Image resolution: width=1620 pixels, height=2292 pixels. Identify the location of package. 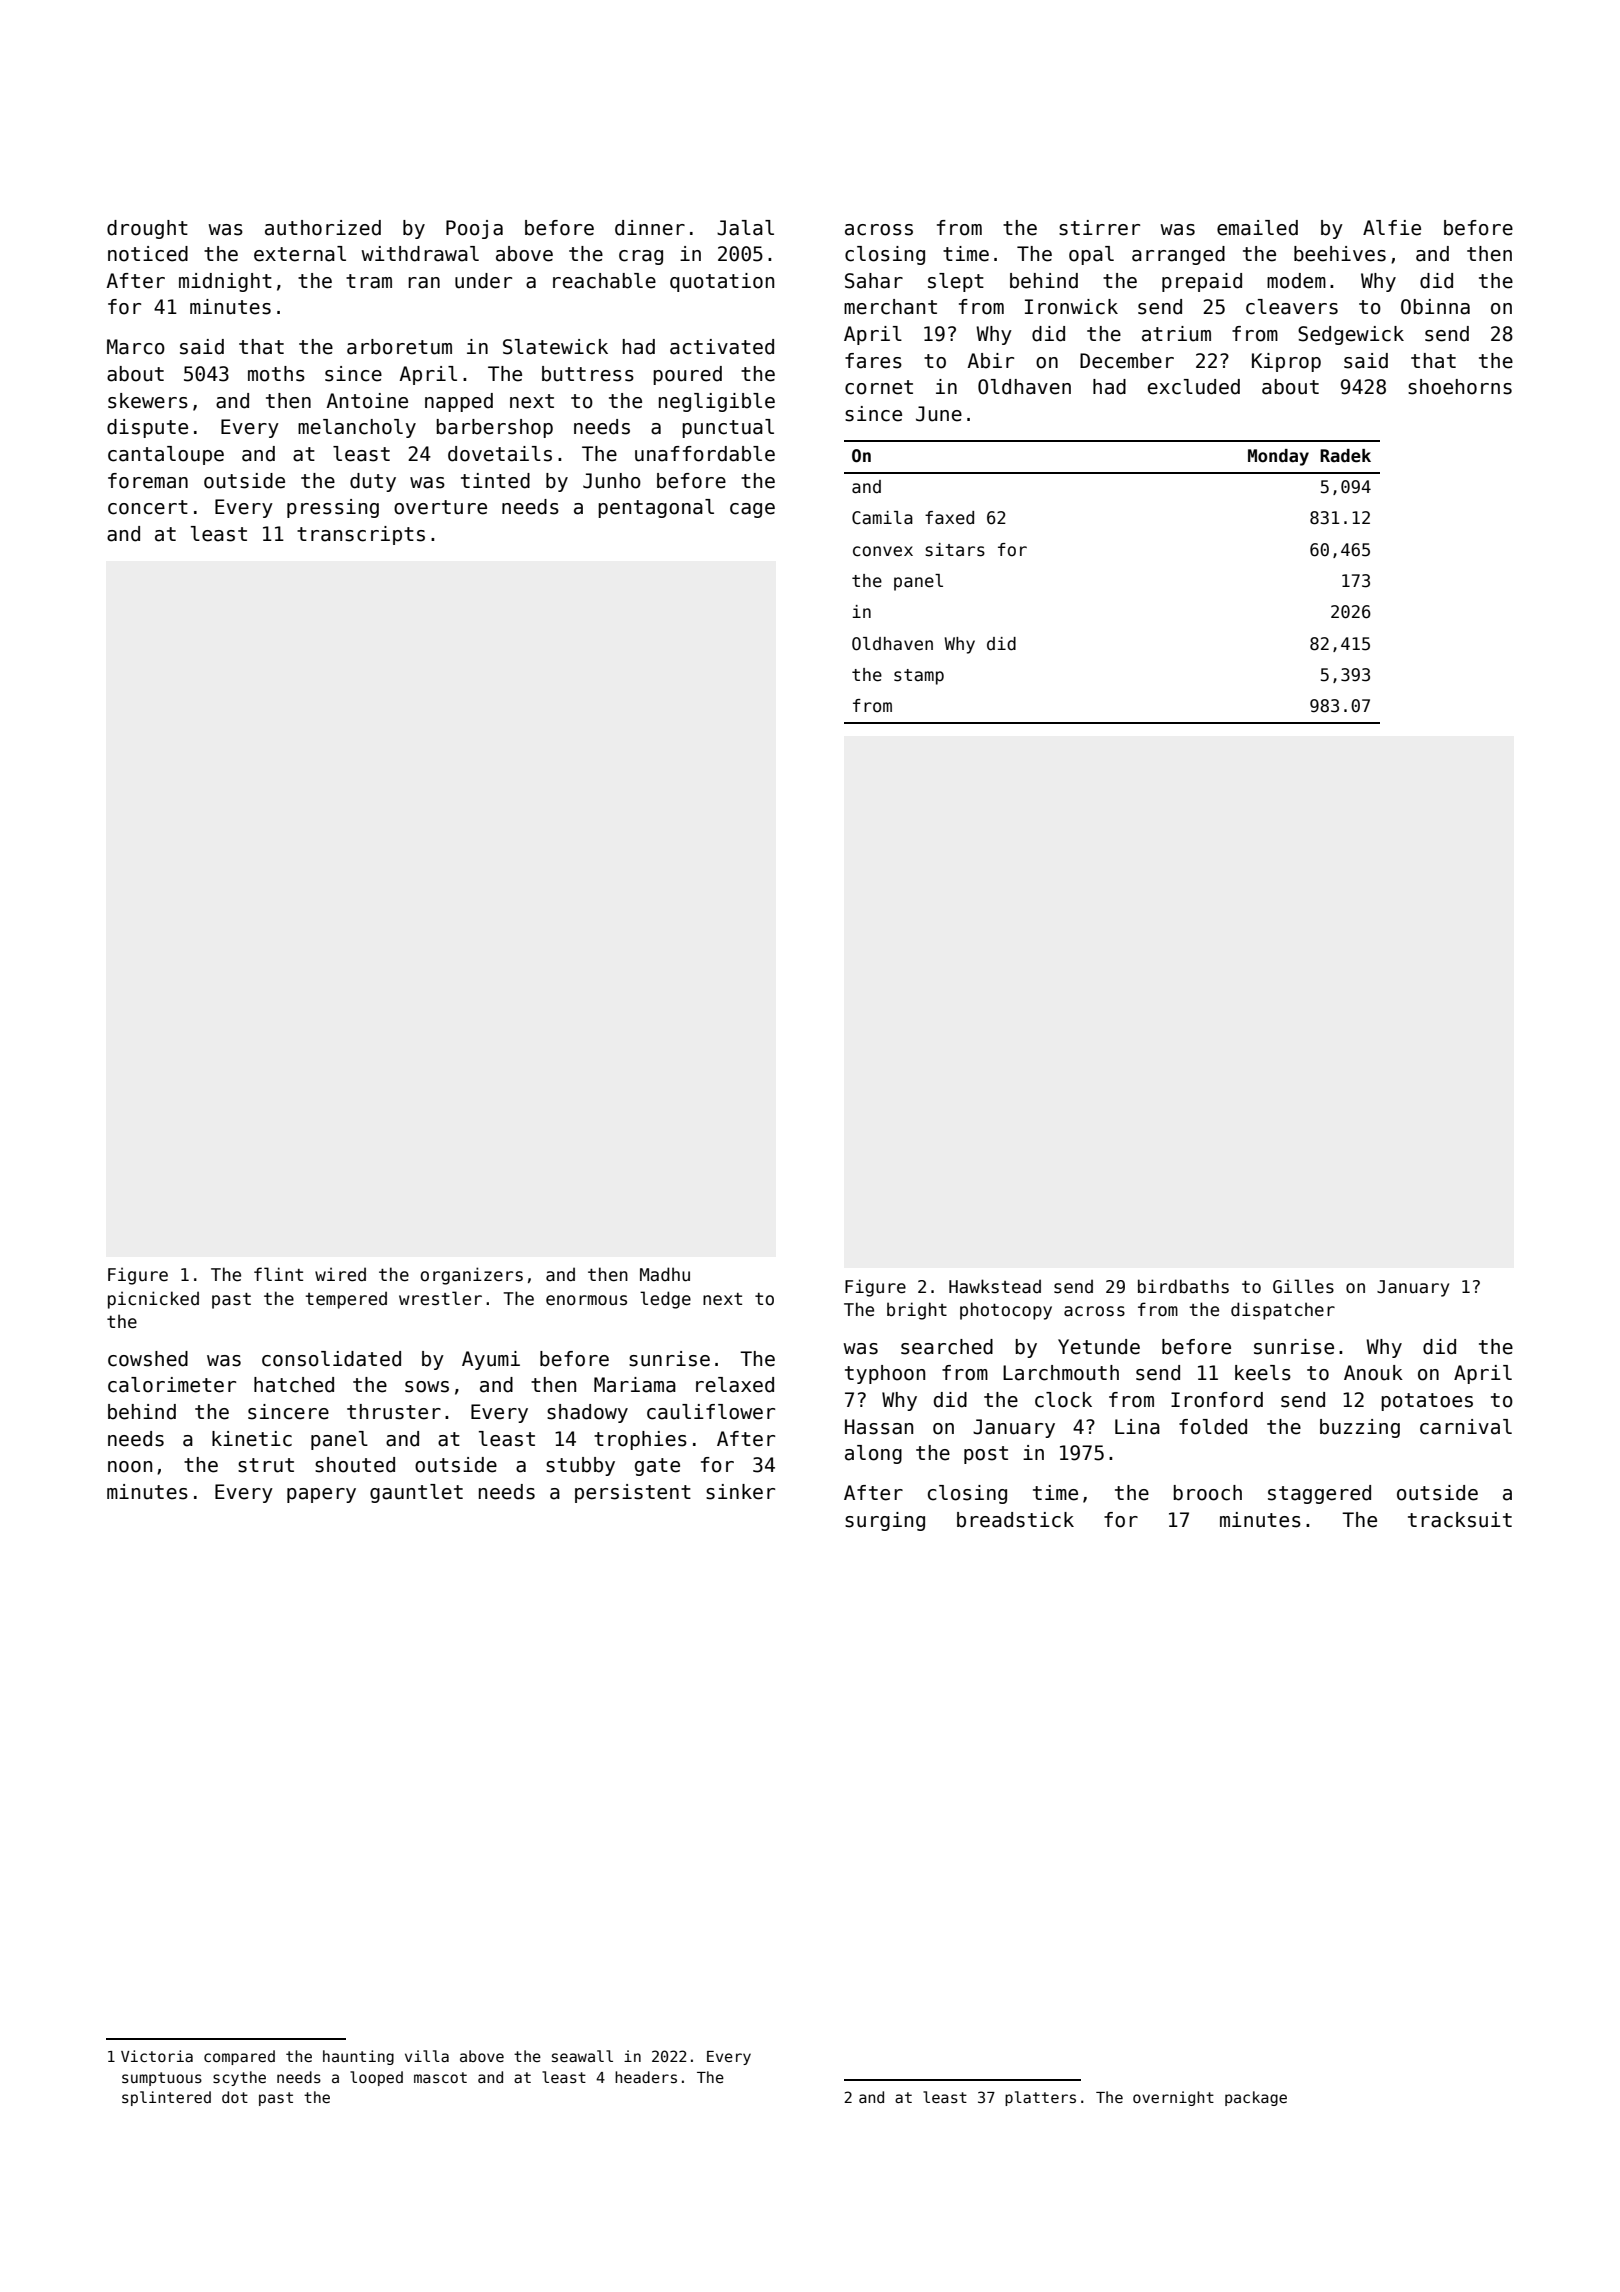
(1256, 2098).
